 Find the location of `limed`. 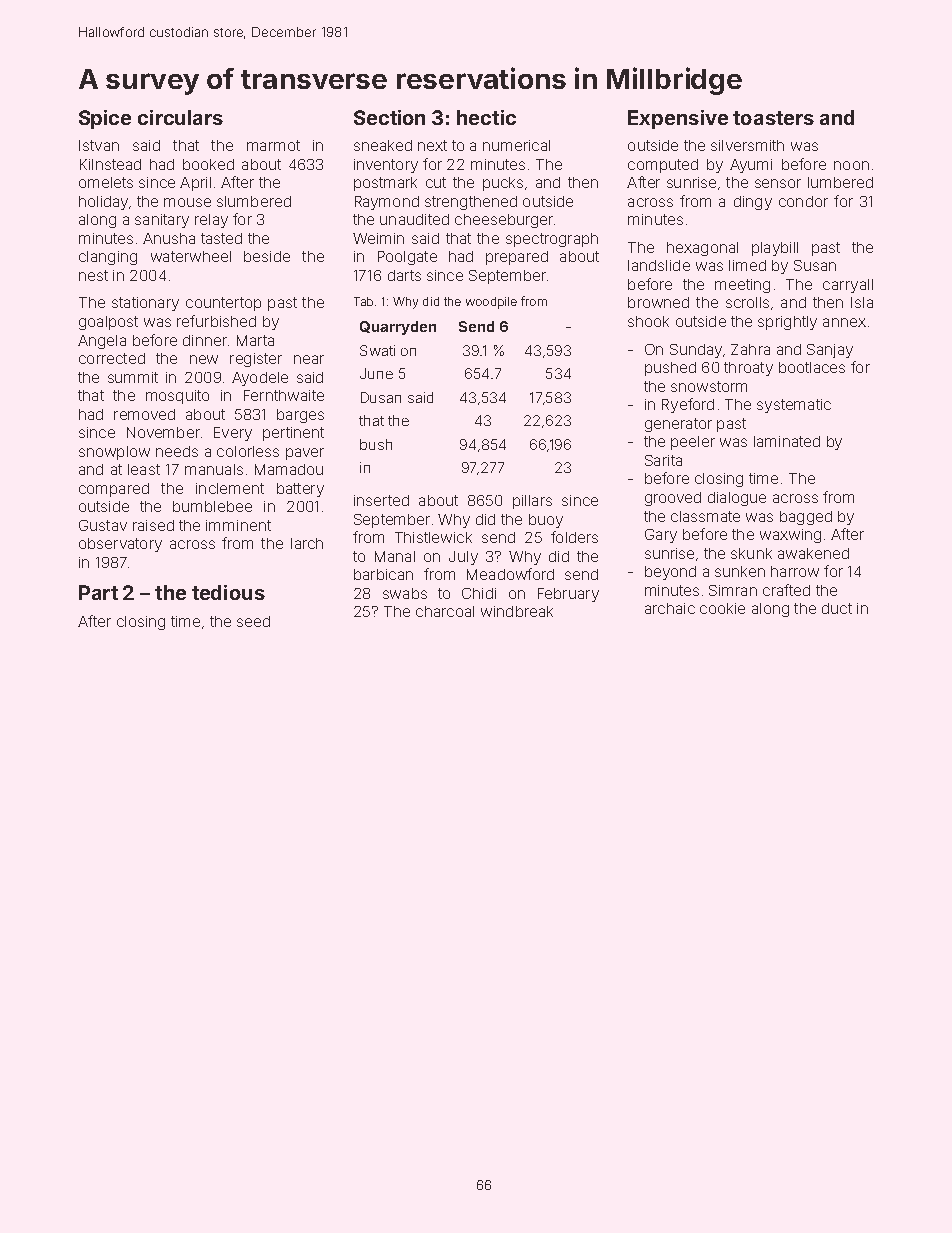

limed is located at coordinates (747, 265).
